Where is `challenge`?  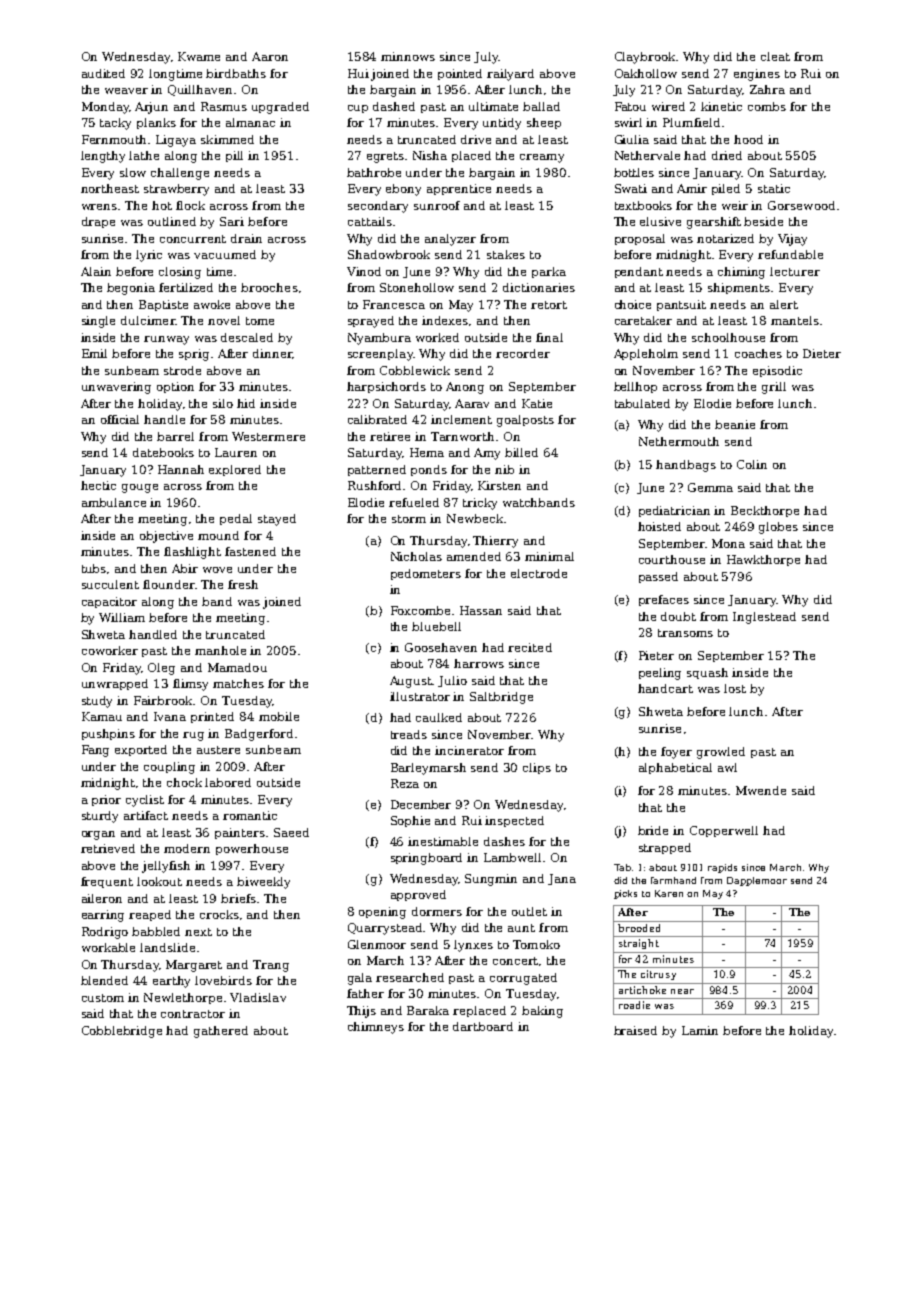 challenge is located at coordinates (180, 174).
